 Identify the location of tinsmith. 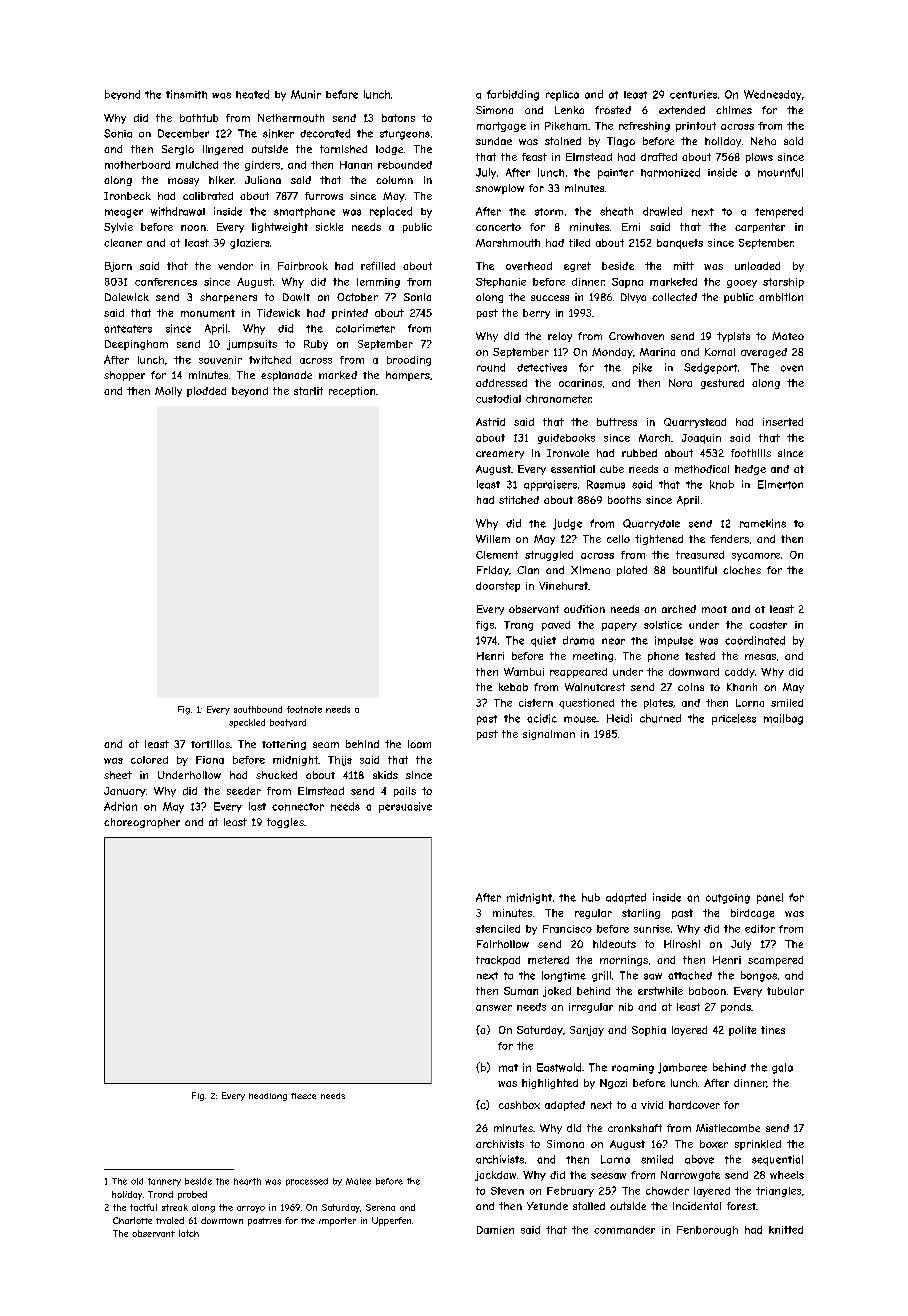
(186, 94).
